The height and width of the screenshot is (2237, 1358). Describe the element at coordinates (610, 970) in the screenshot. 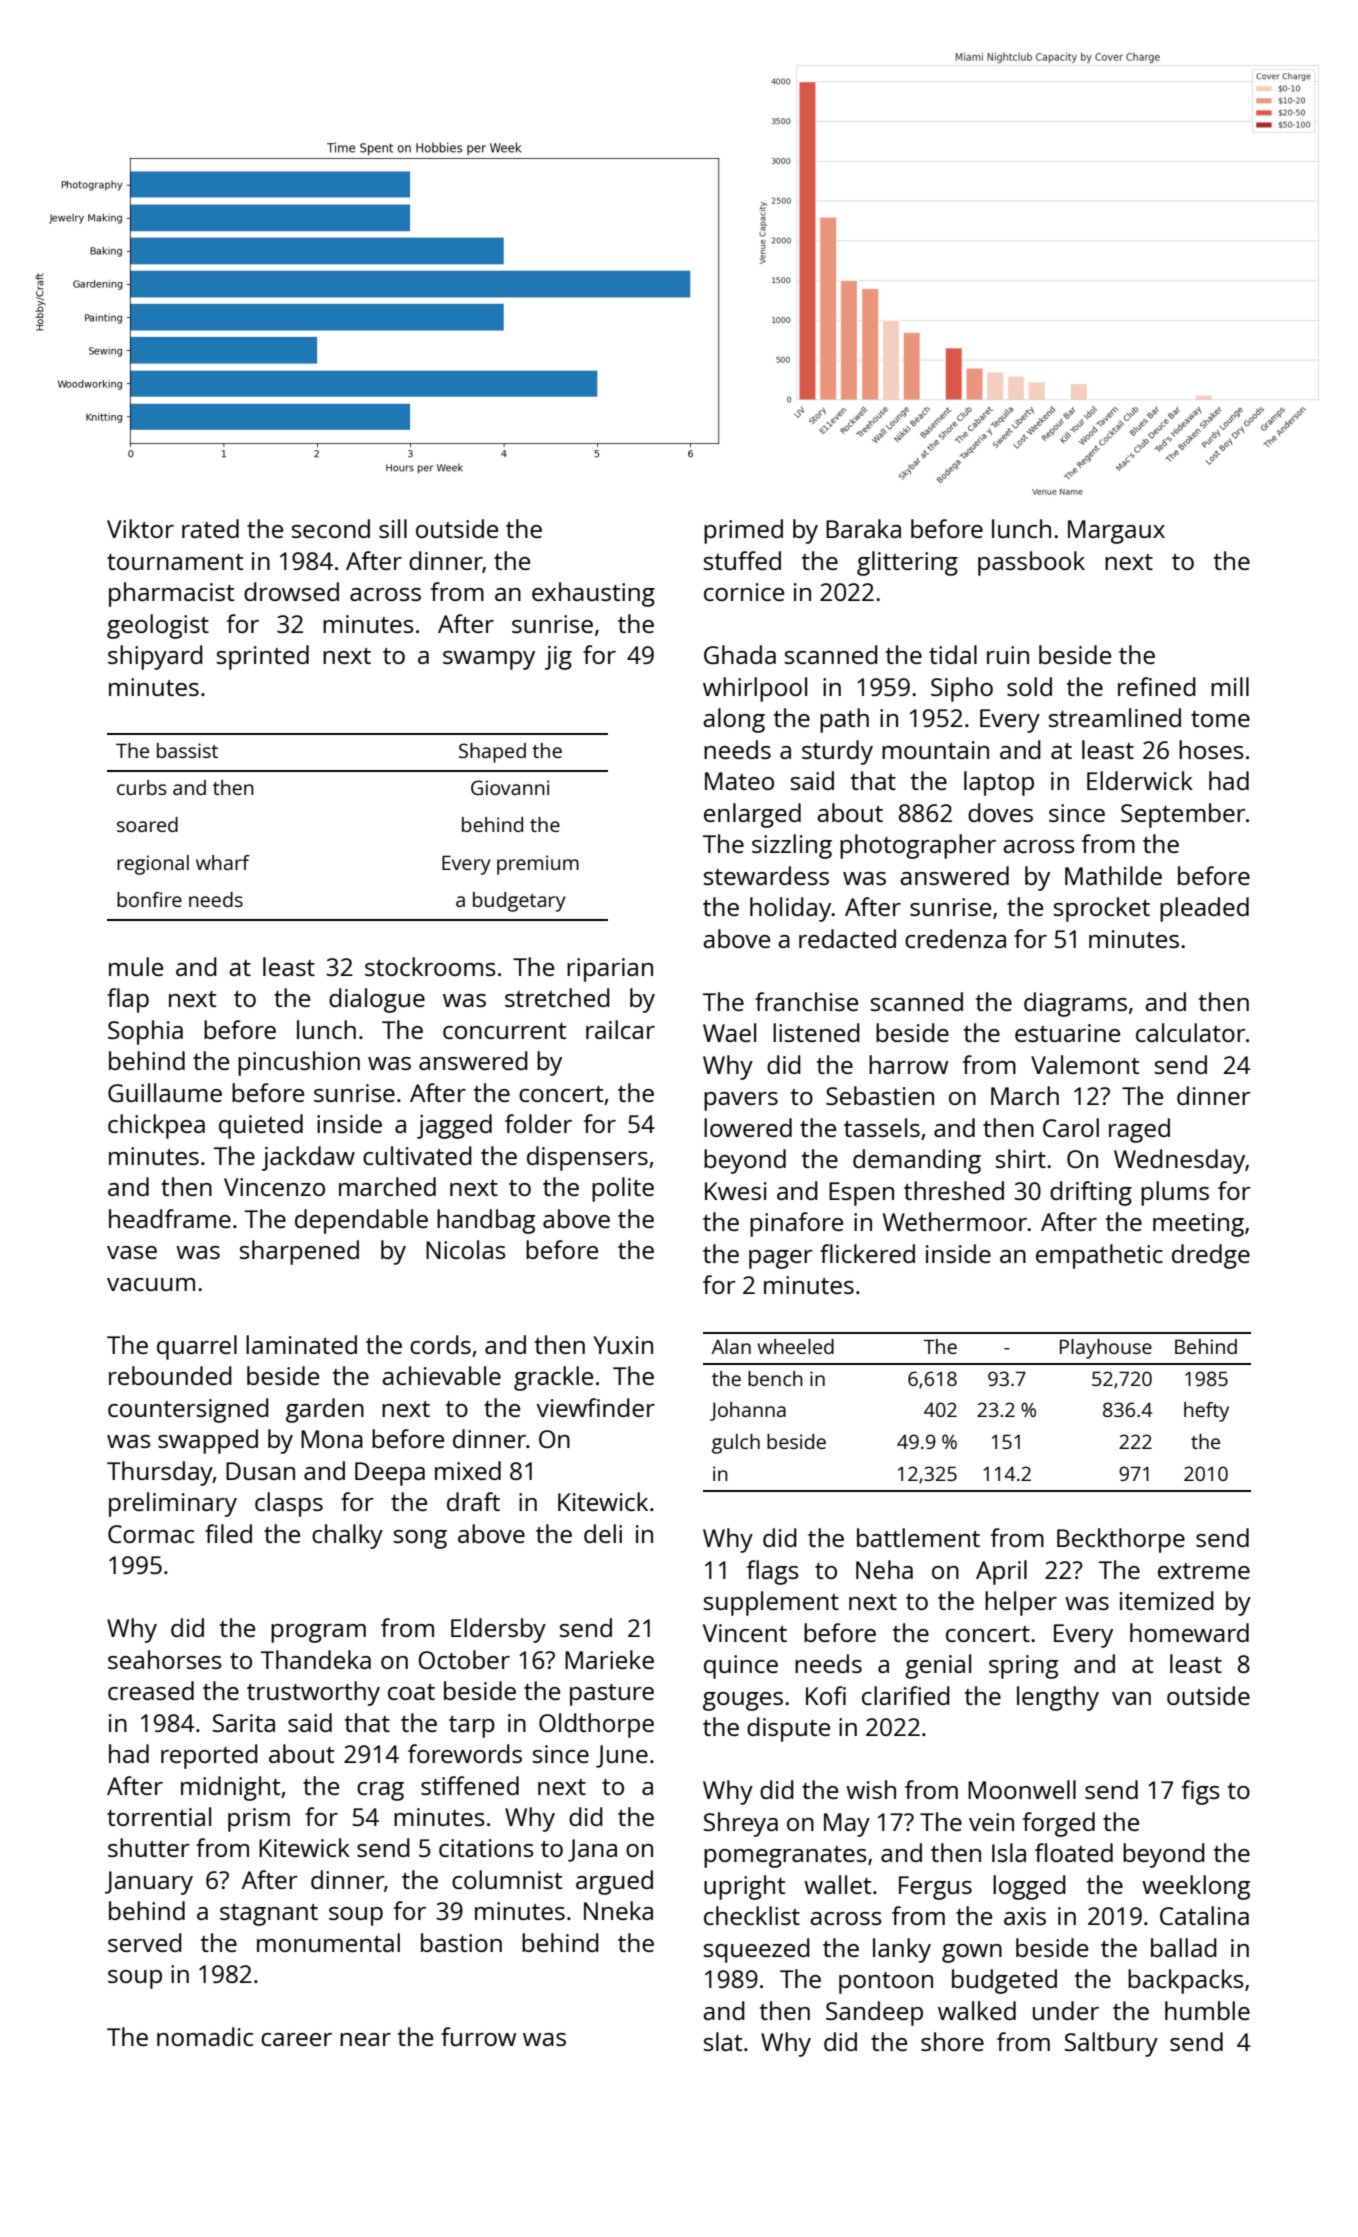

I see `riparian` at that location.
